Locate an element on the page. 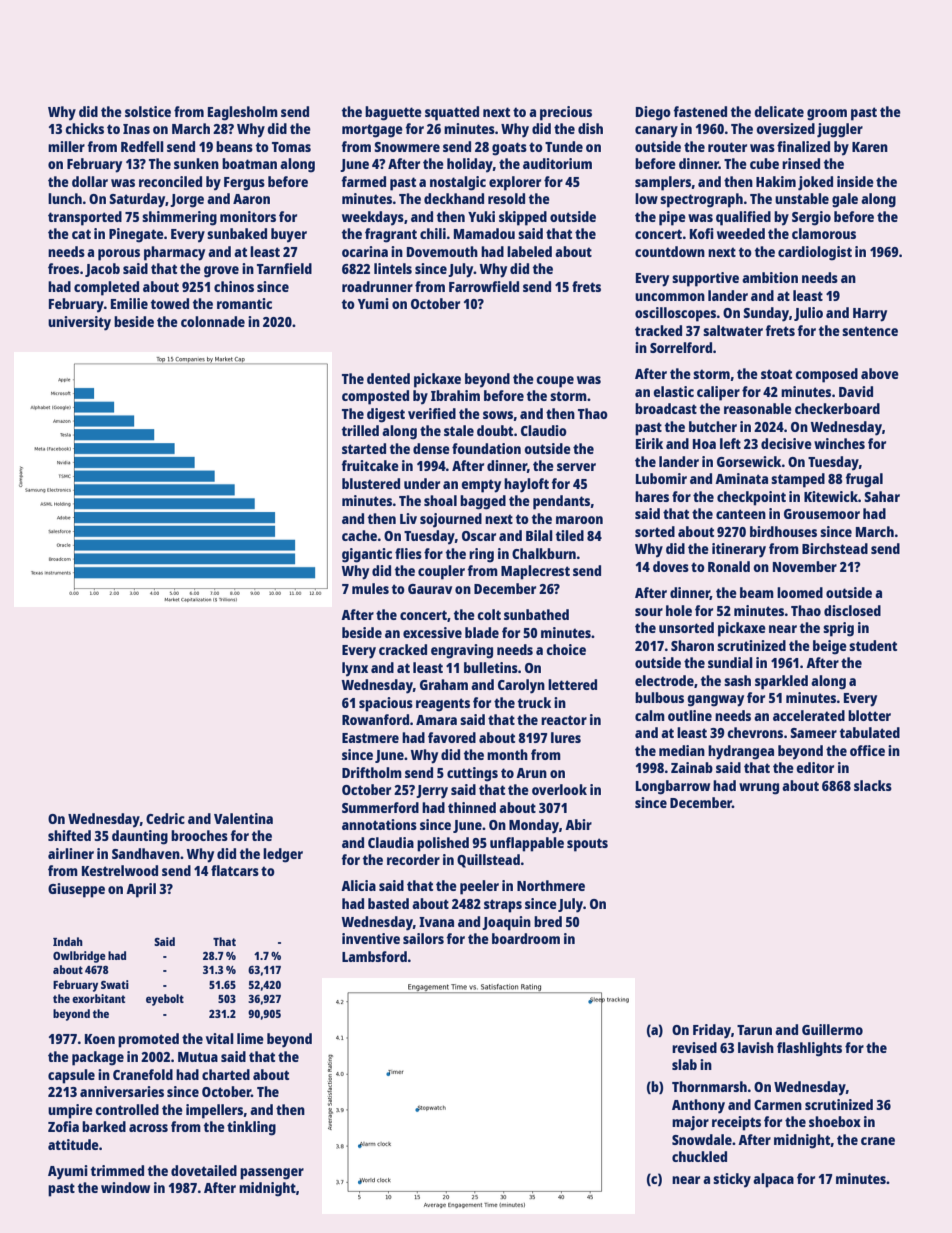 The image size is (952, 1233). Sahar is located at coordinates (882, 496).
